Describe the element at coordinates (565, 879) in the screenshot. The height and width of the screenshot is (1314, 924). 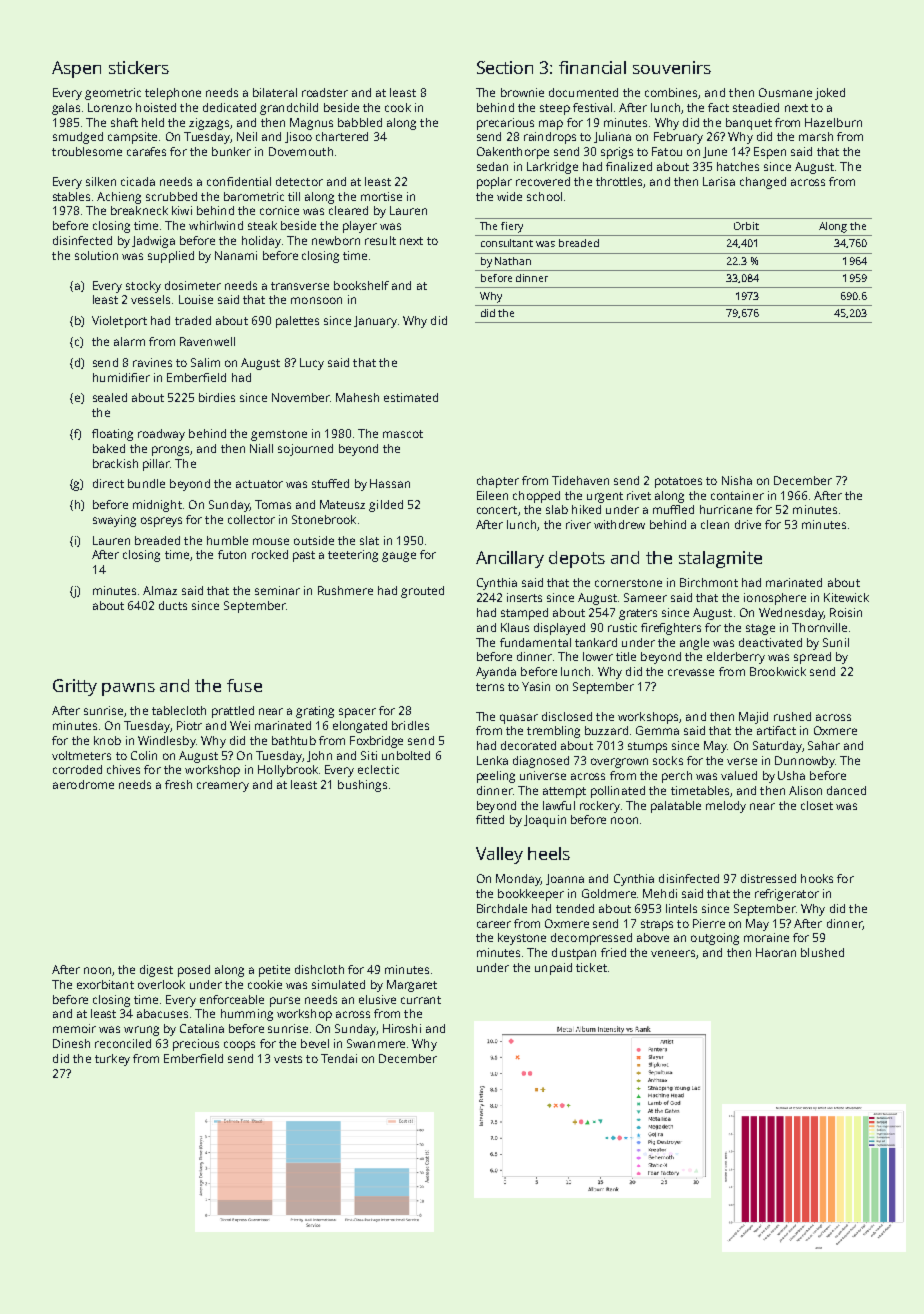
I see `Joanna` at that location.
